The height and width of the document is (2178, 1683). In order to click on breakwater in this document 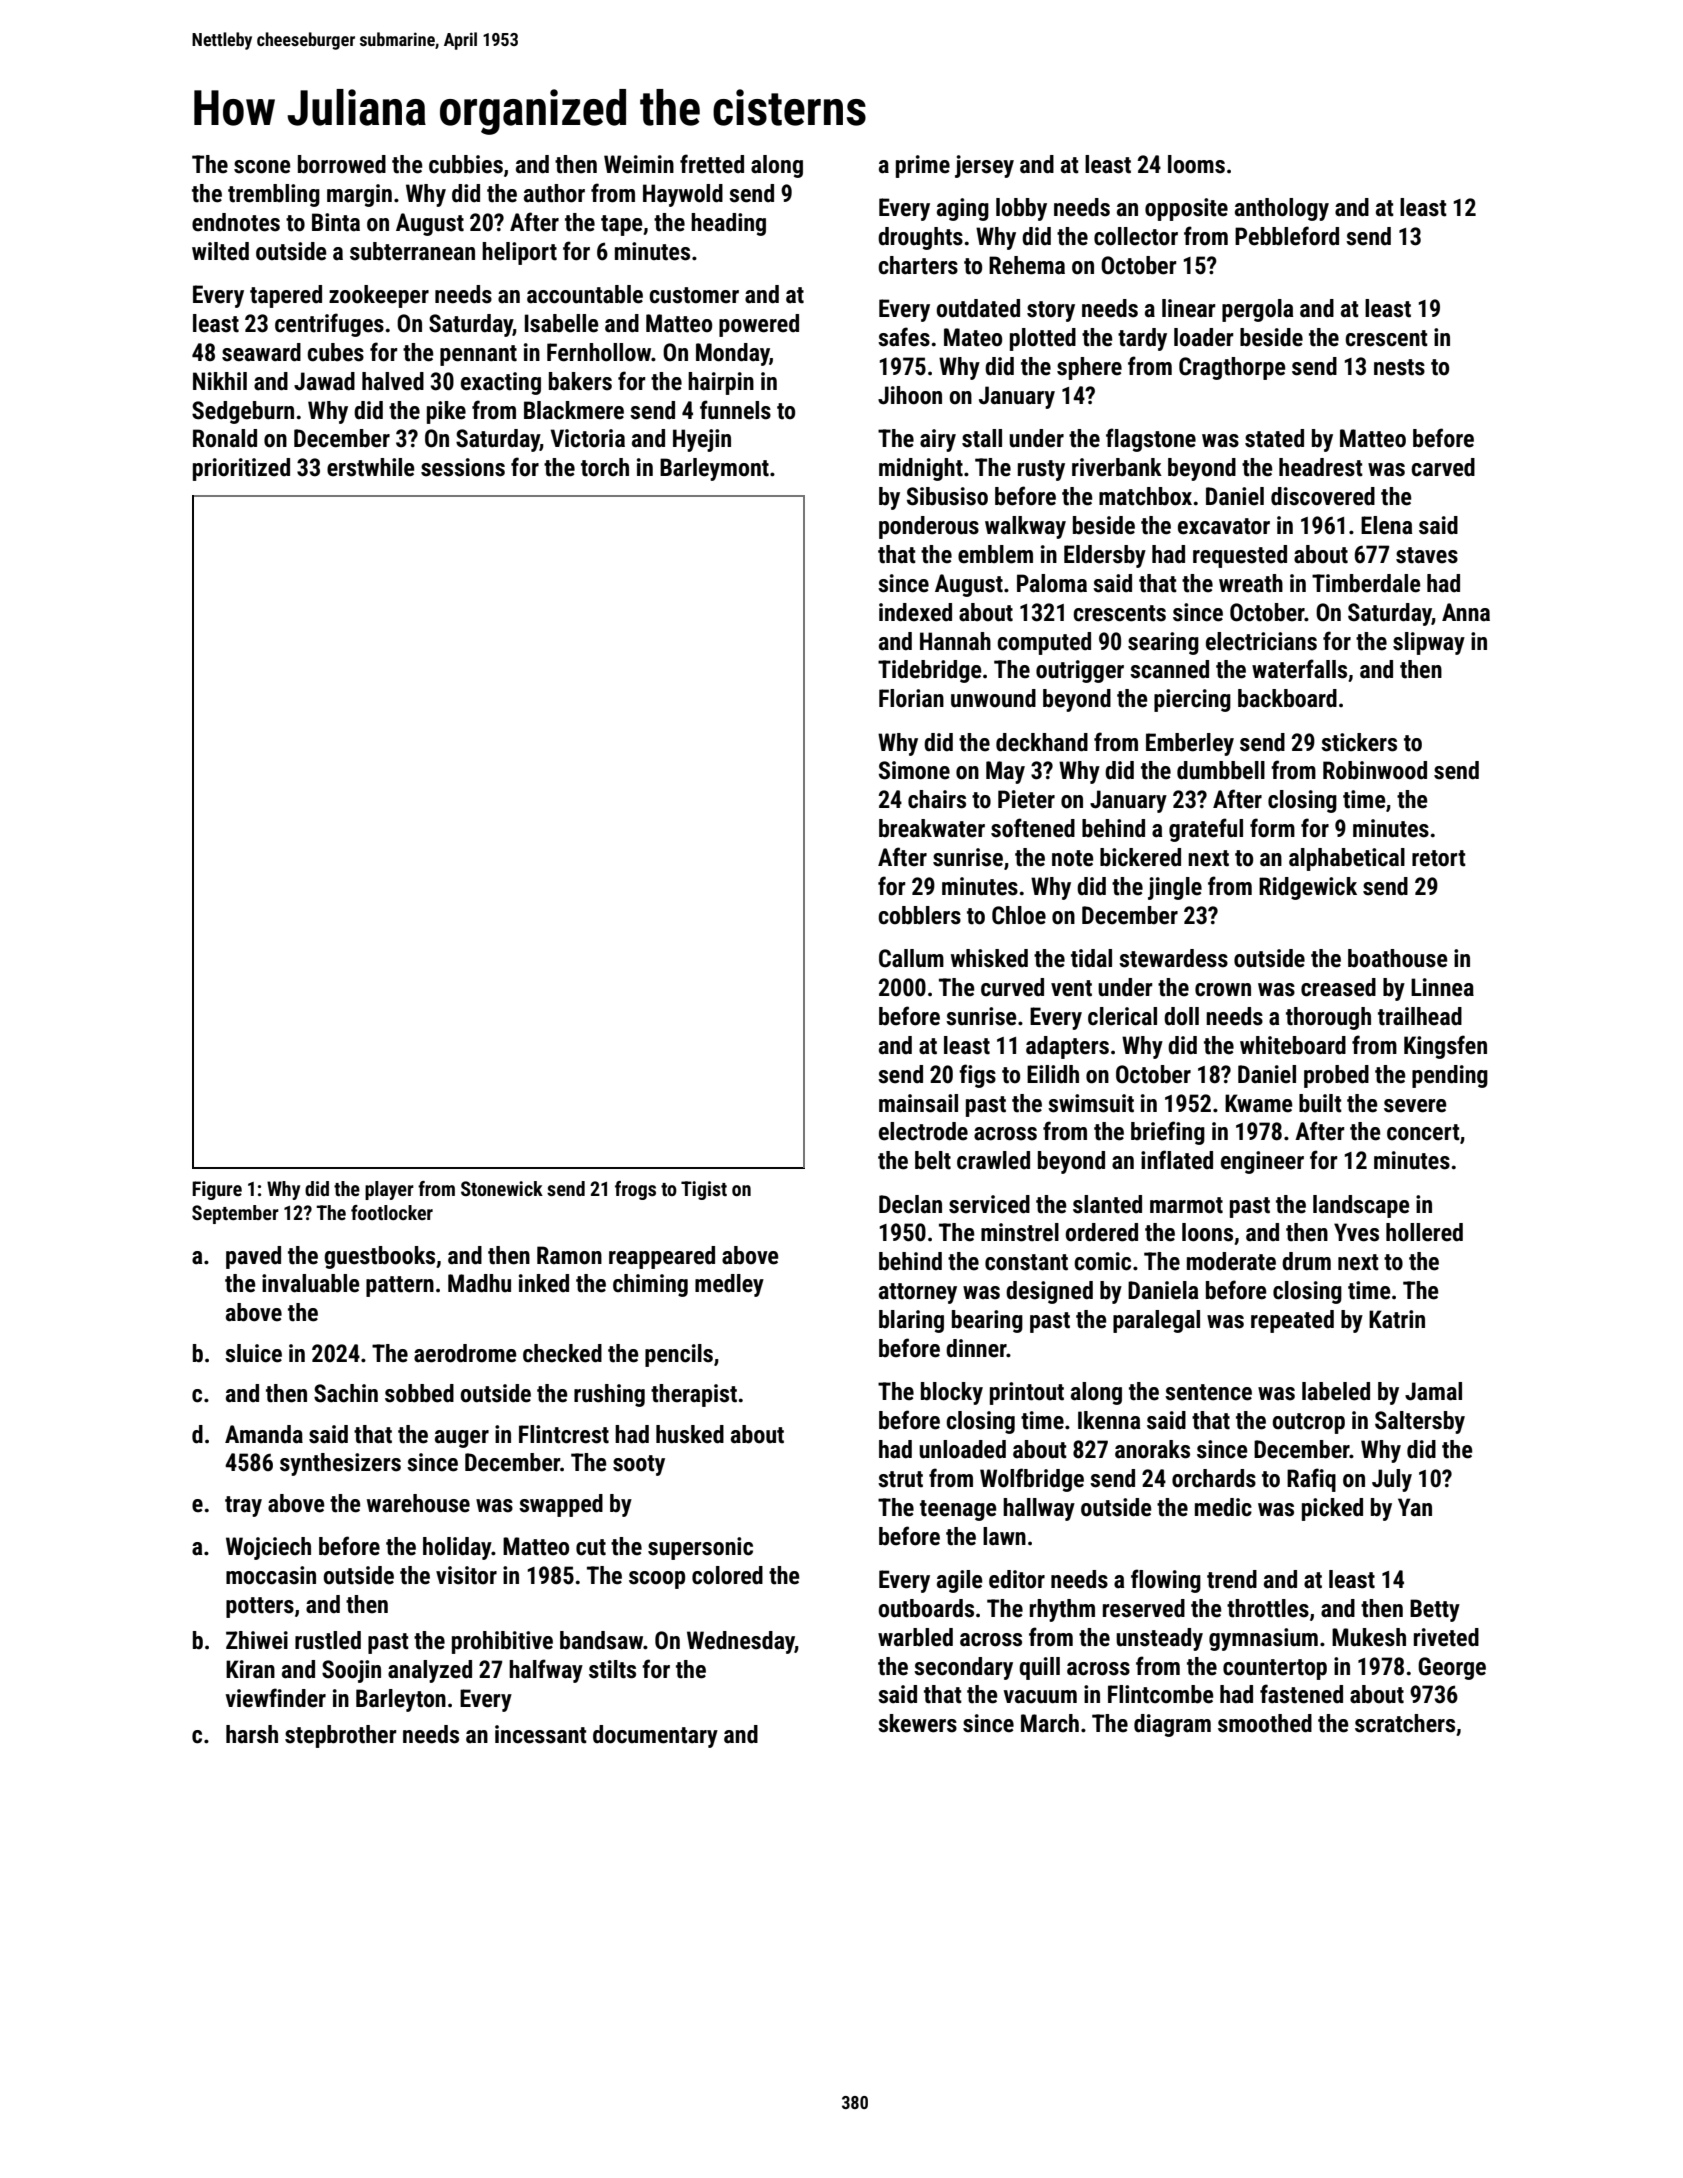, I will do `click(932, 828)`.
